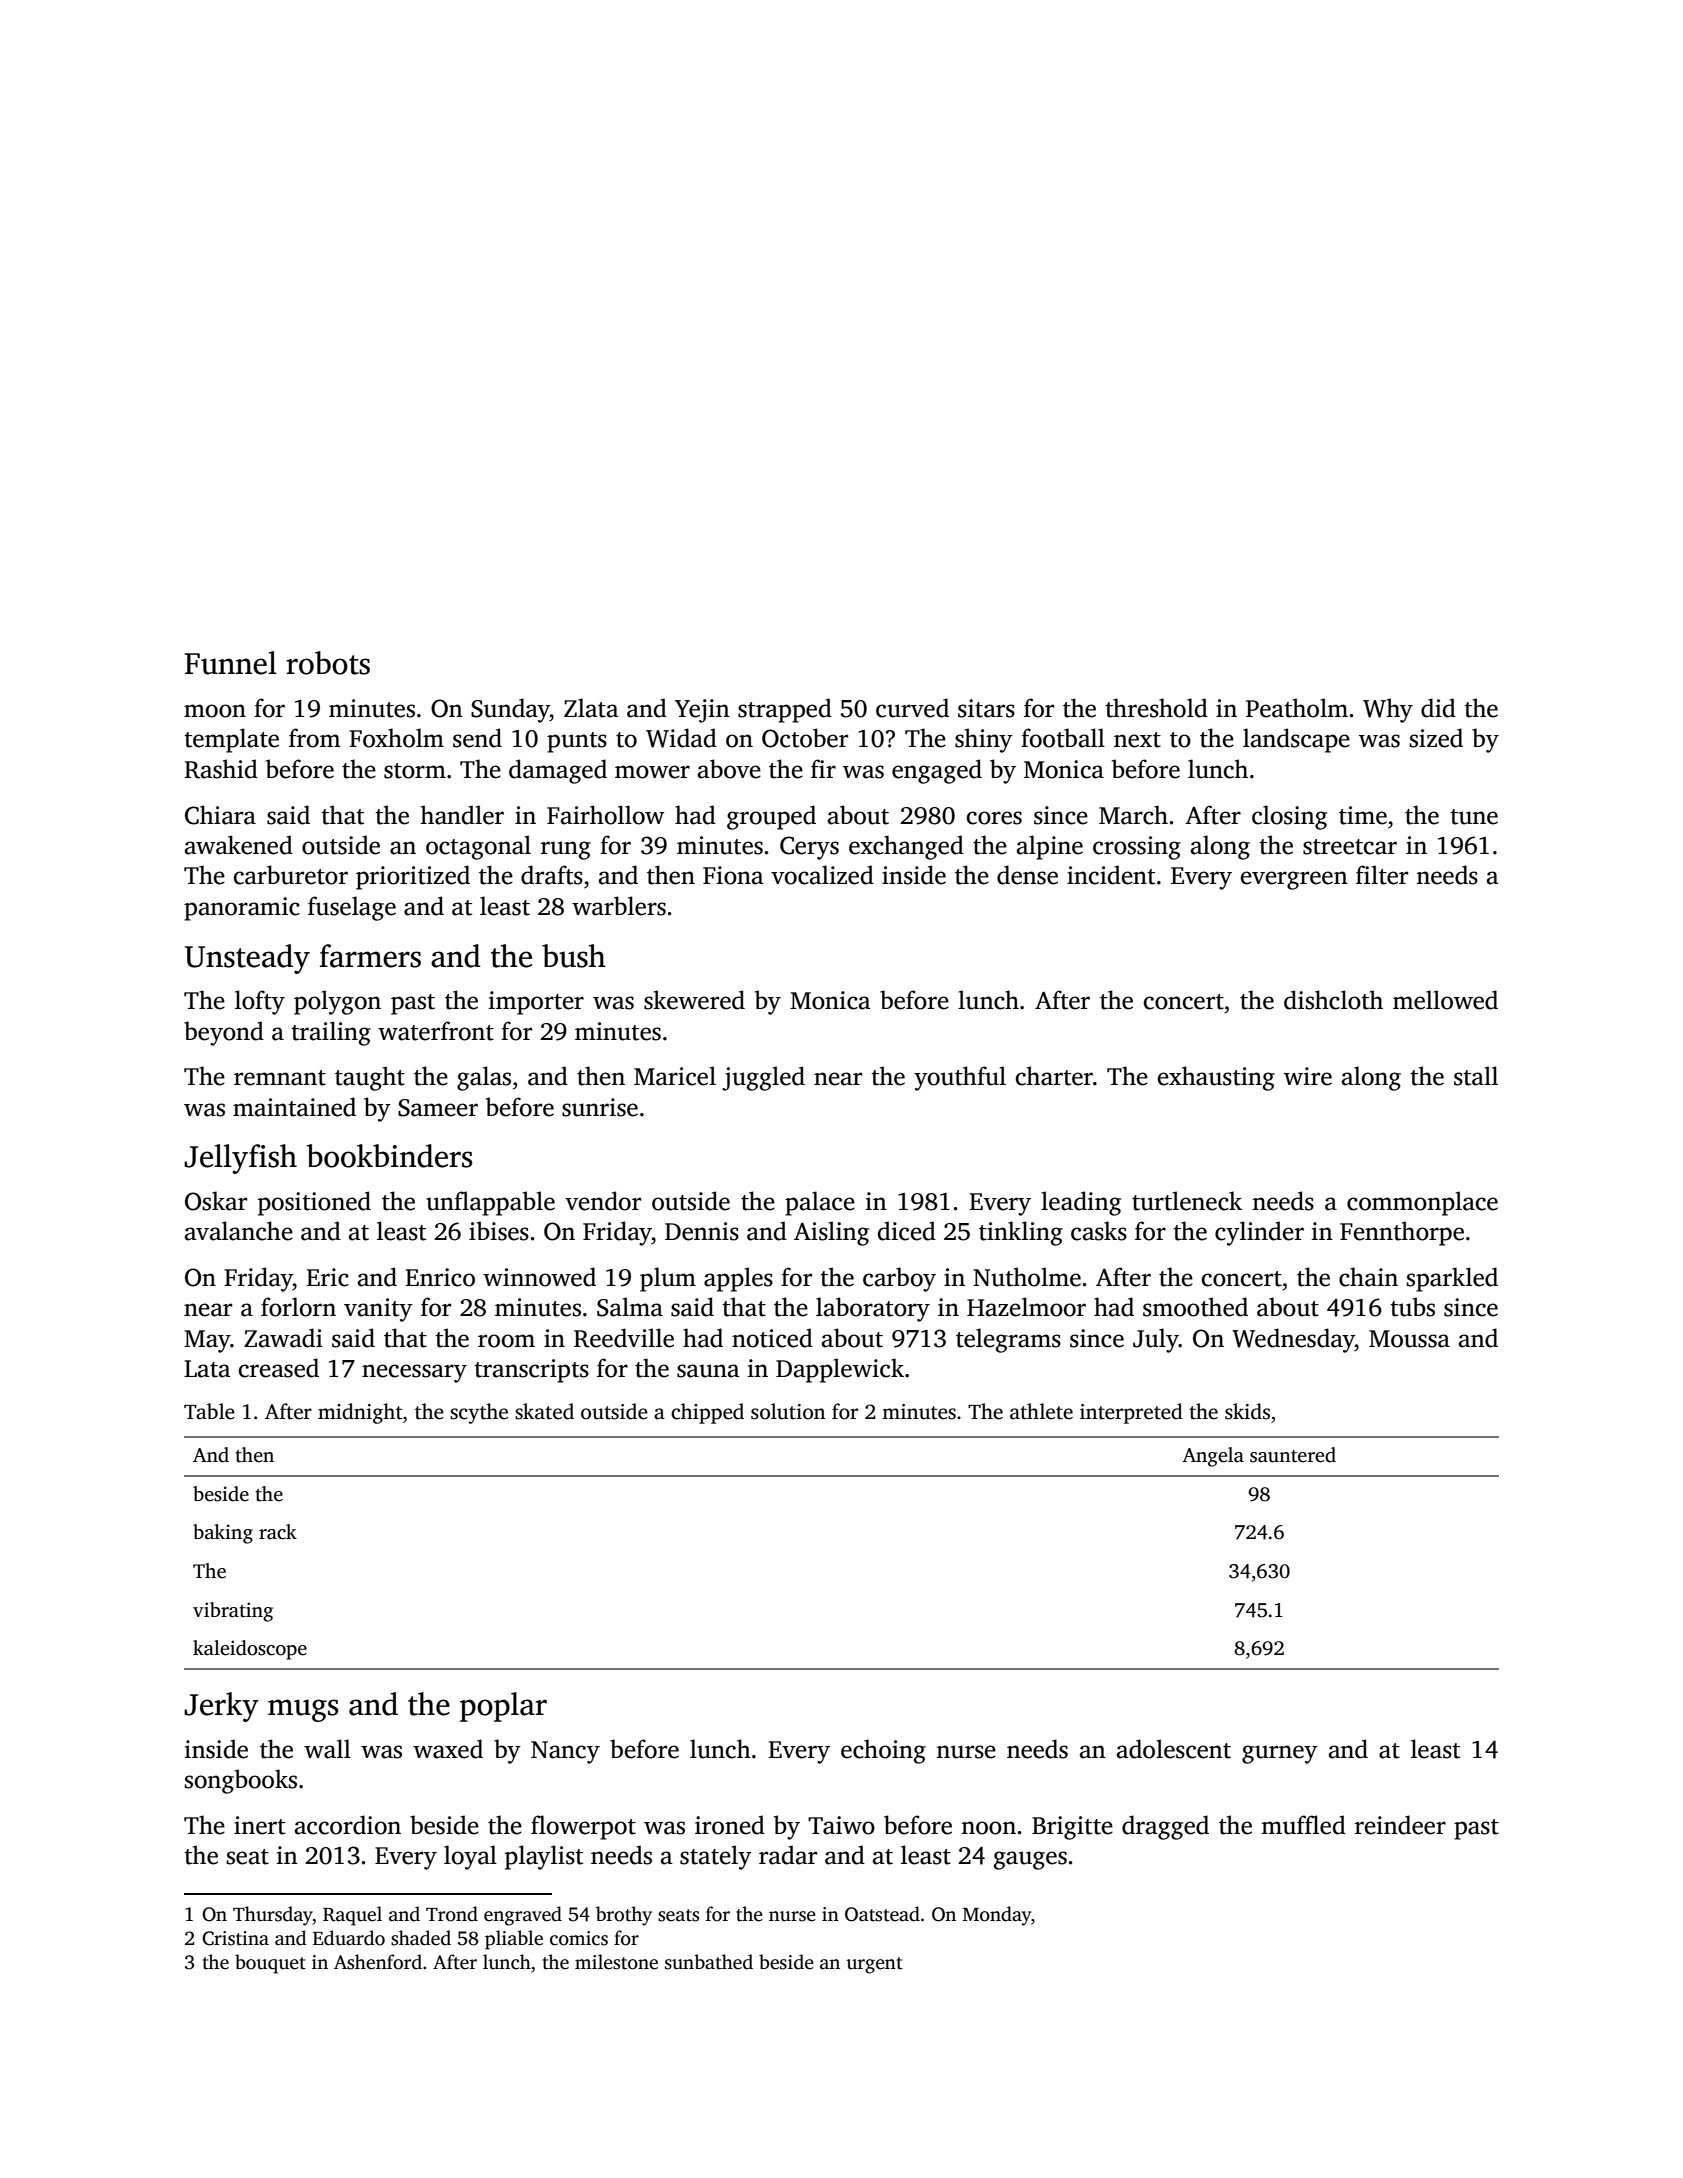 The width and height of the screenshot is (1683, 2178). What do you see at coordinates (1027, 875) in the screenshot?
I see `dense` at bounding box center [1027, 875].
